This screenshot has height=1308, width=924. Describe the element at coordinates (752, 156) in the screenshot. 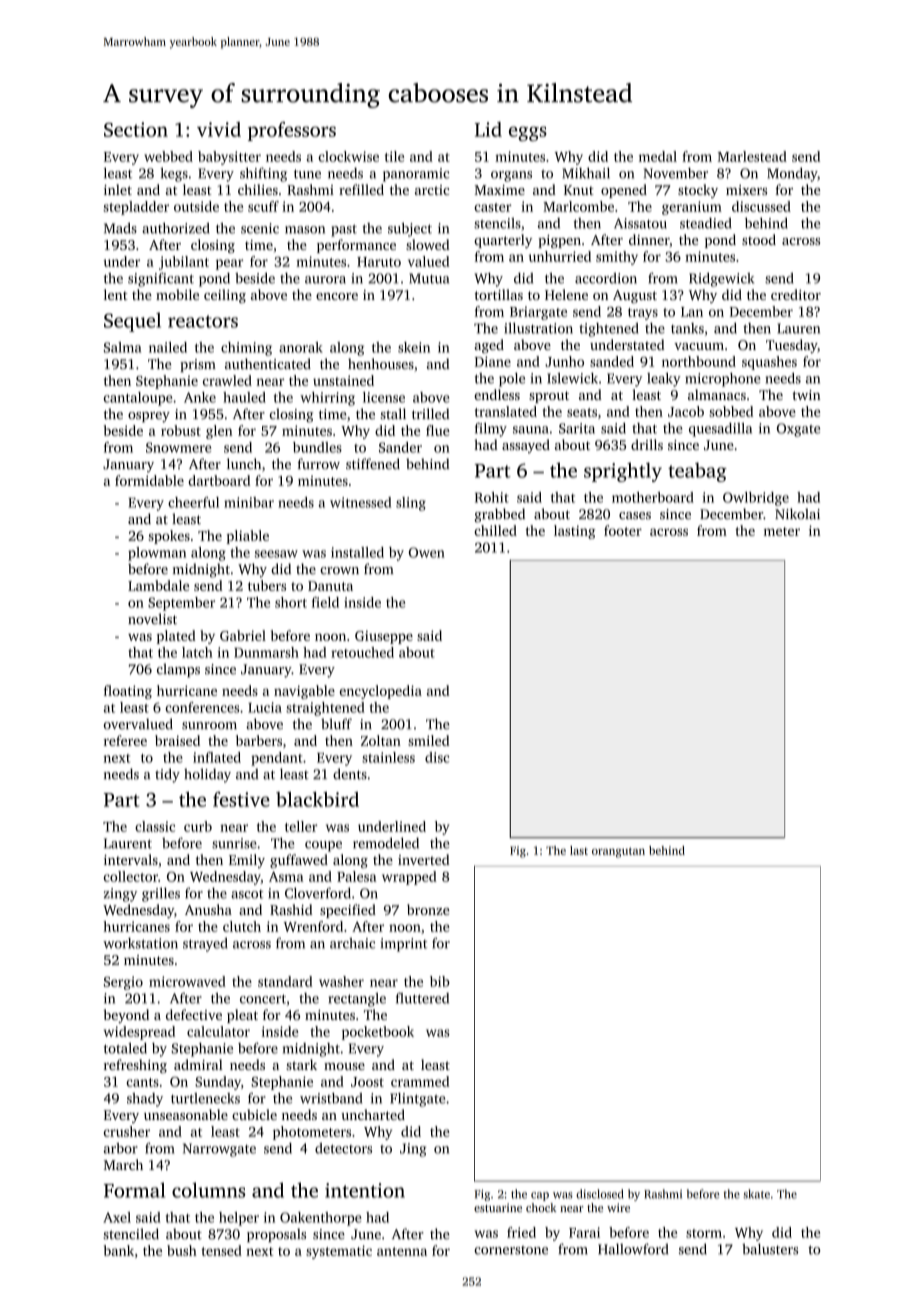

I see `Marlestead` at that location.
